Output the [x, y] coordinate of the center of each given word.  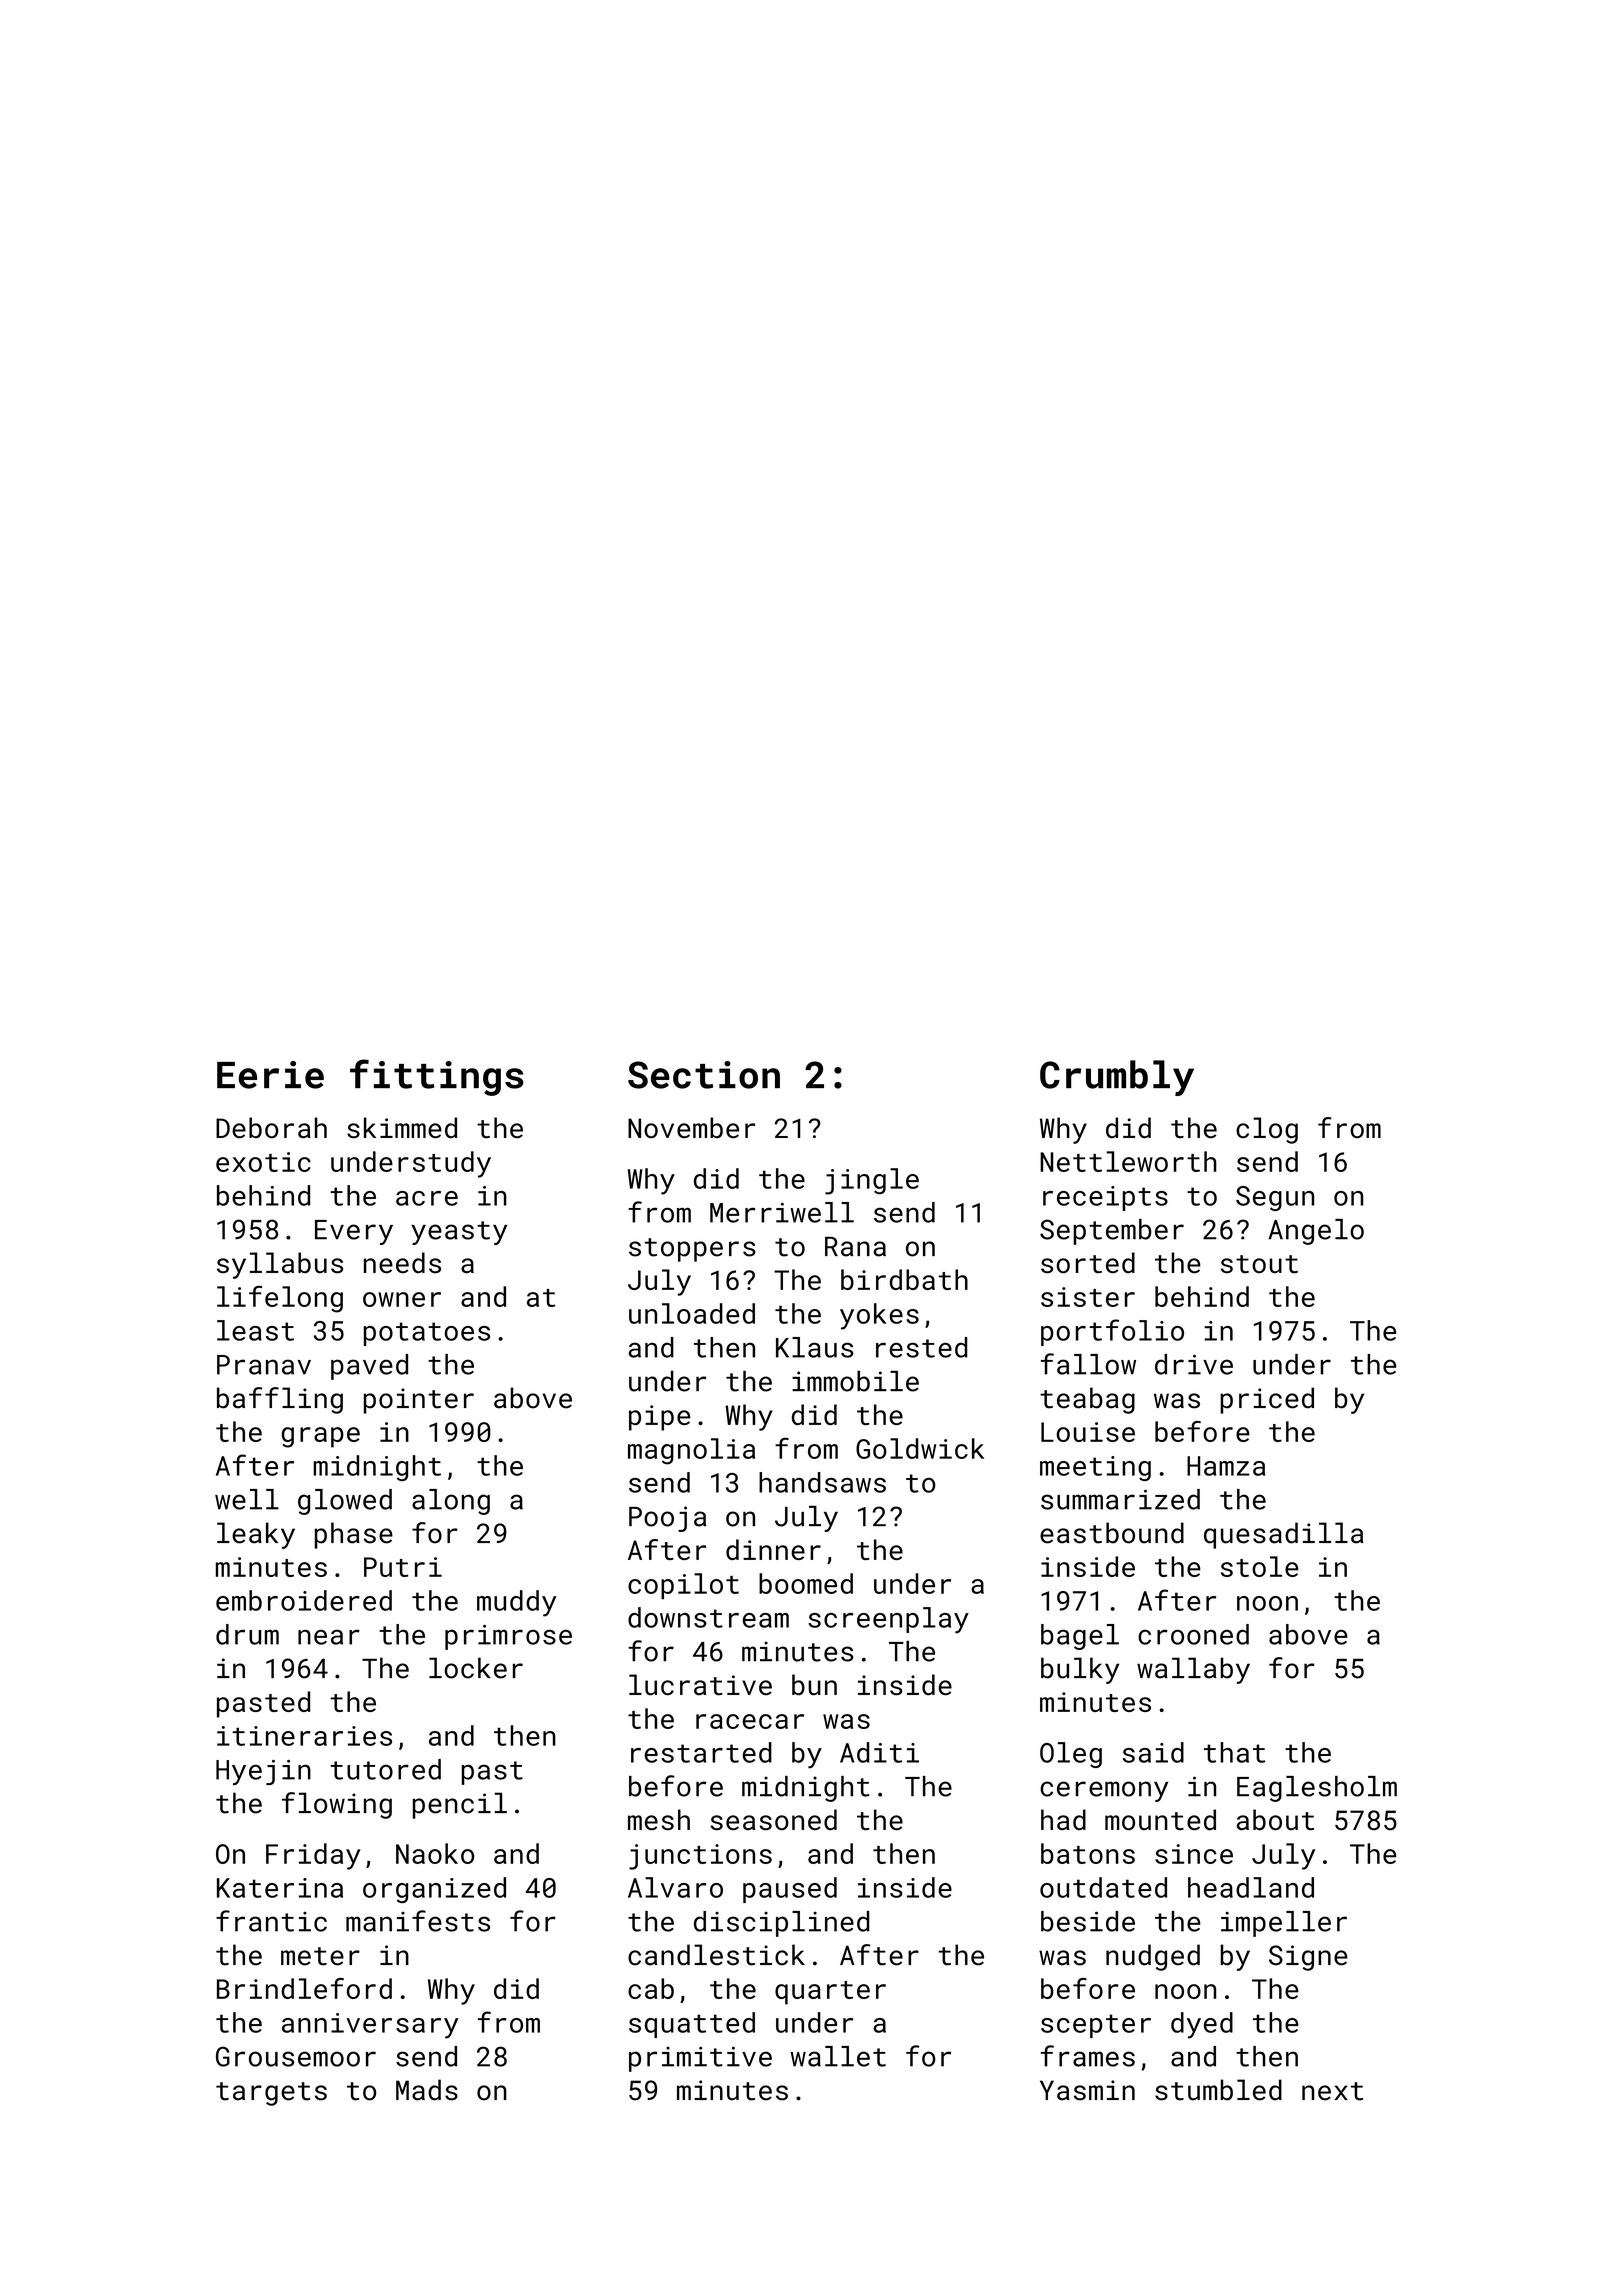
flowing [337, 1805]
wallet [838, 2056]
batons [1088, 1853]
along [451, 1502]
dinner [773, 1549]
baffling [280, 1400]
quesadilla [1284, 1535]
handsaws [822, 1482]
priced [1267, 1400]
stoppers [692, 1250]
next [1332, 2091]
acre [427, 1198]
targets [271, 2094]
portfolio [1112, 1332]
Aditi [879, 1752]
